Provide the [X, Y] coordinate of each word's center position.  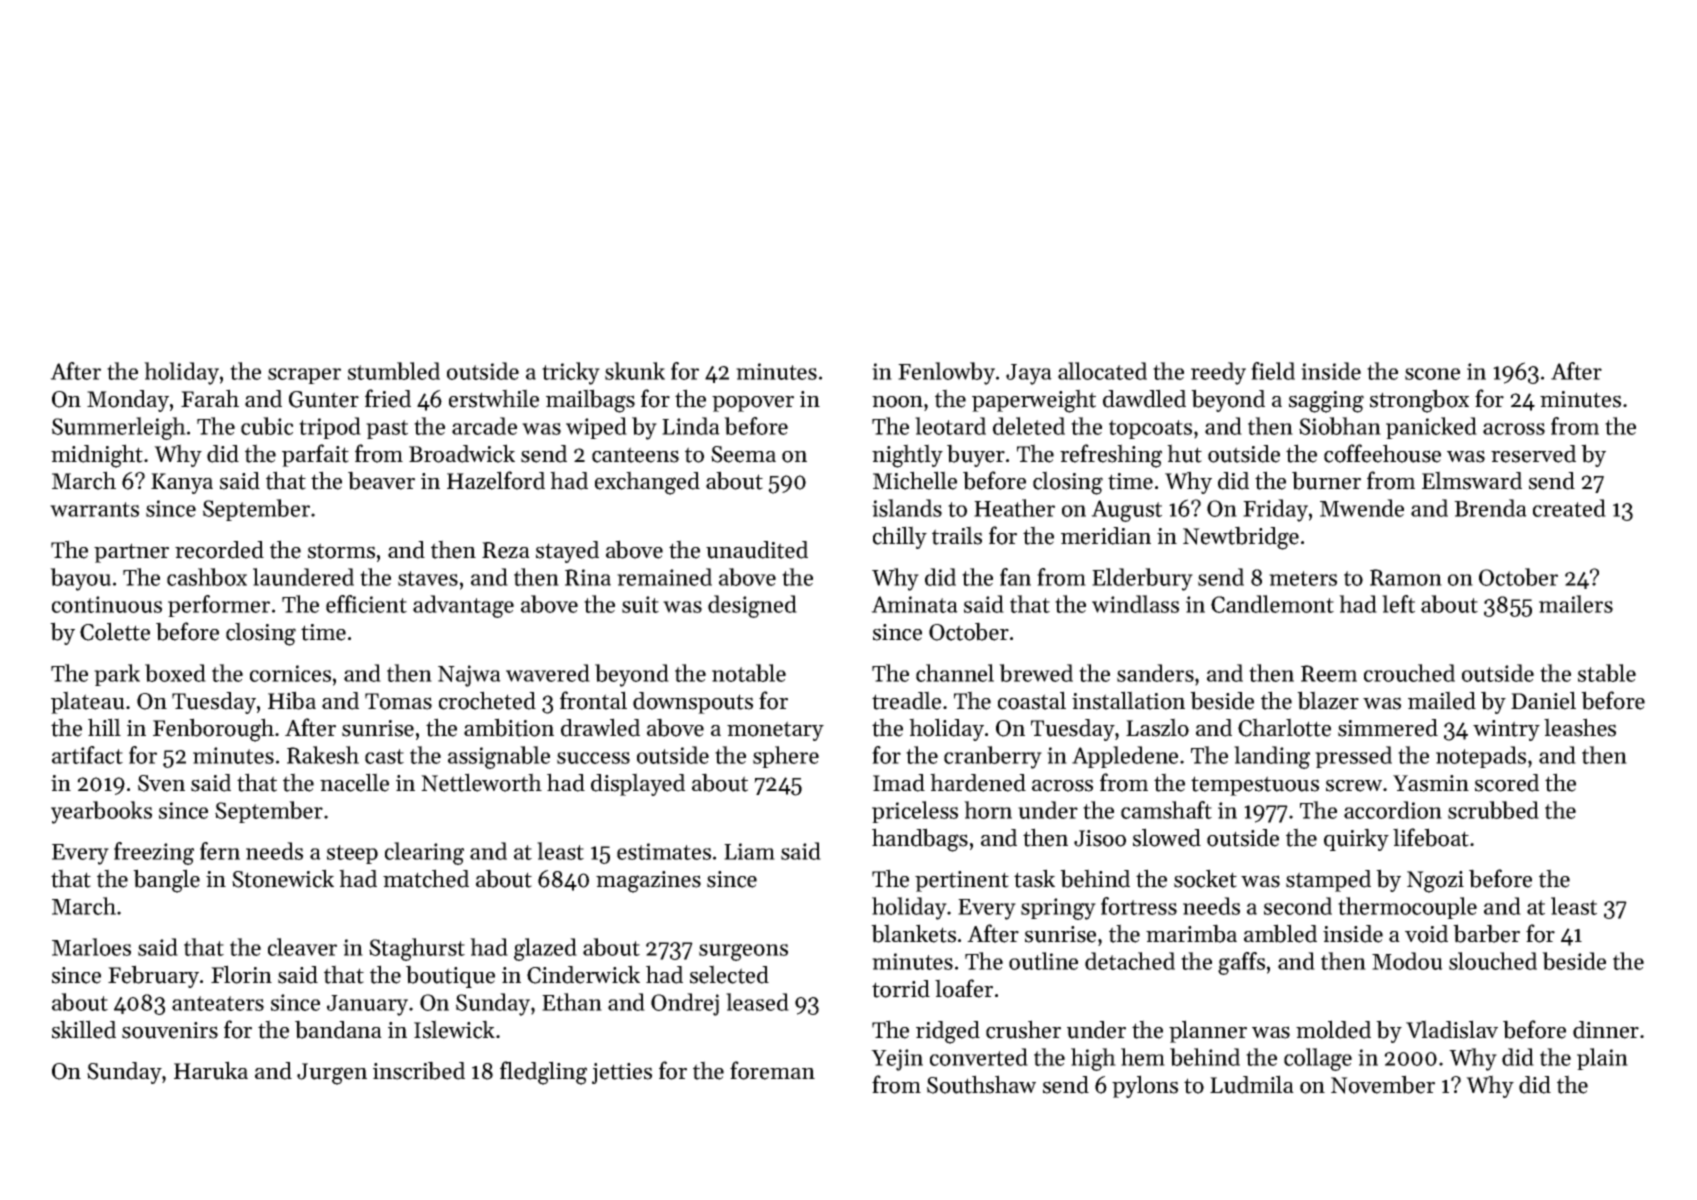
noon [897, 402]
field [1273, 371]
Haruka [211, 1070]
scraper [304, 376]
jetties [622, 1073]
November [1383, 1084]
